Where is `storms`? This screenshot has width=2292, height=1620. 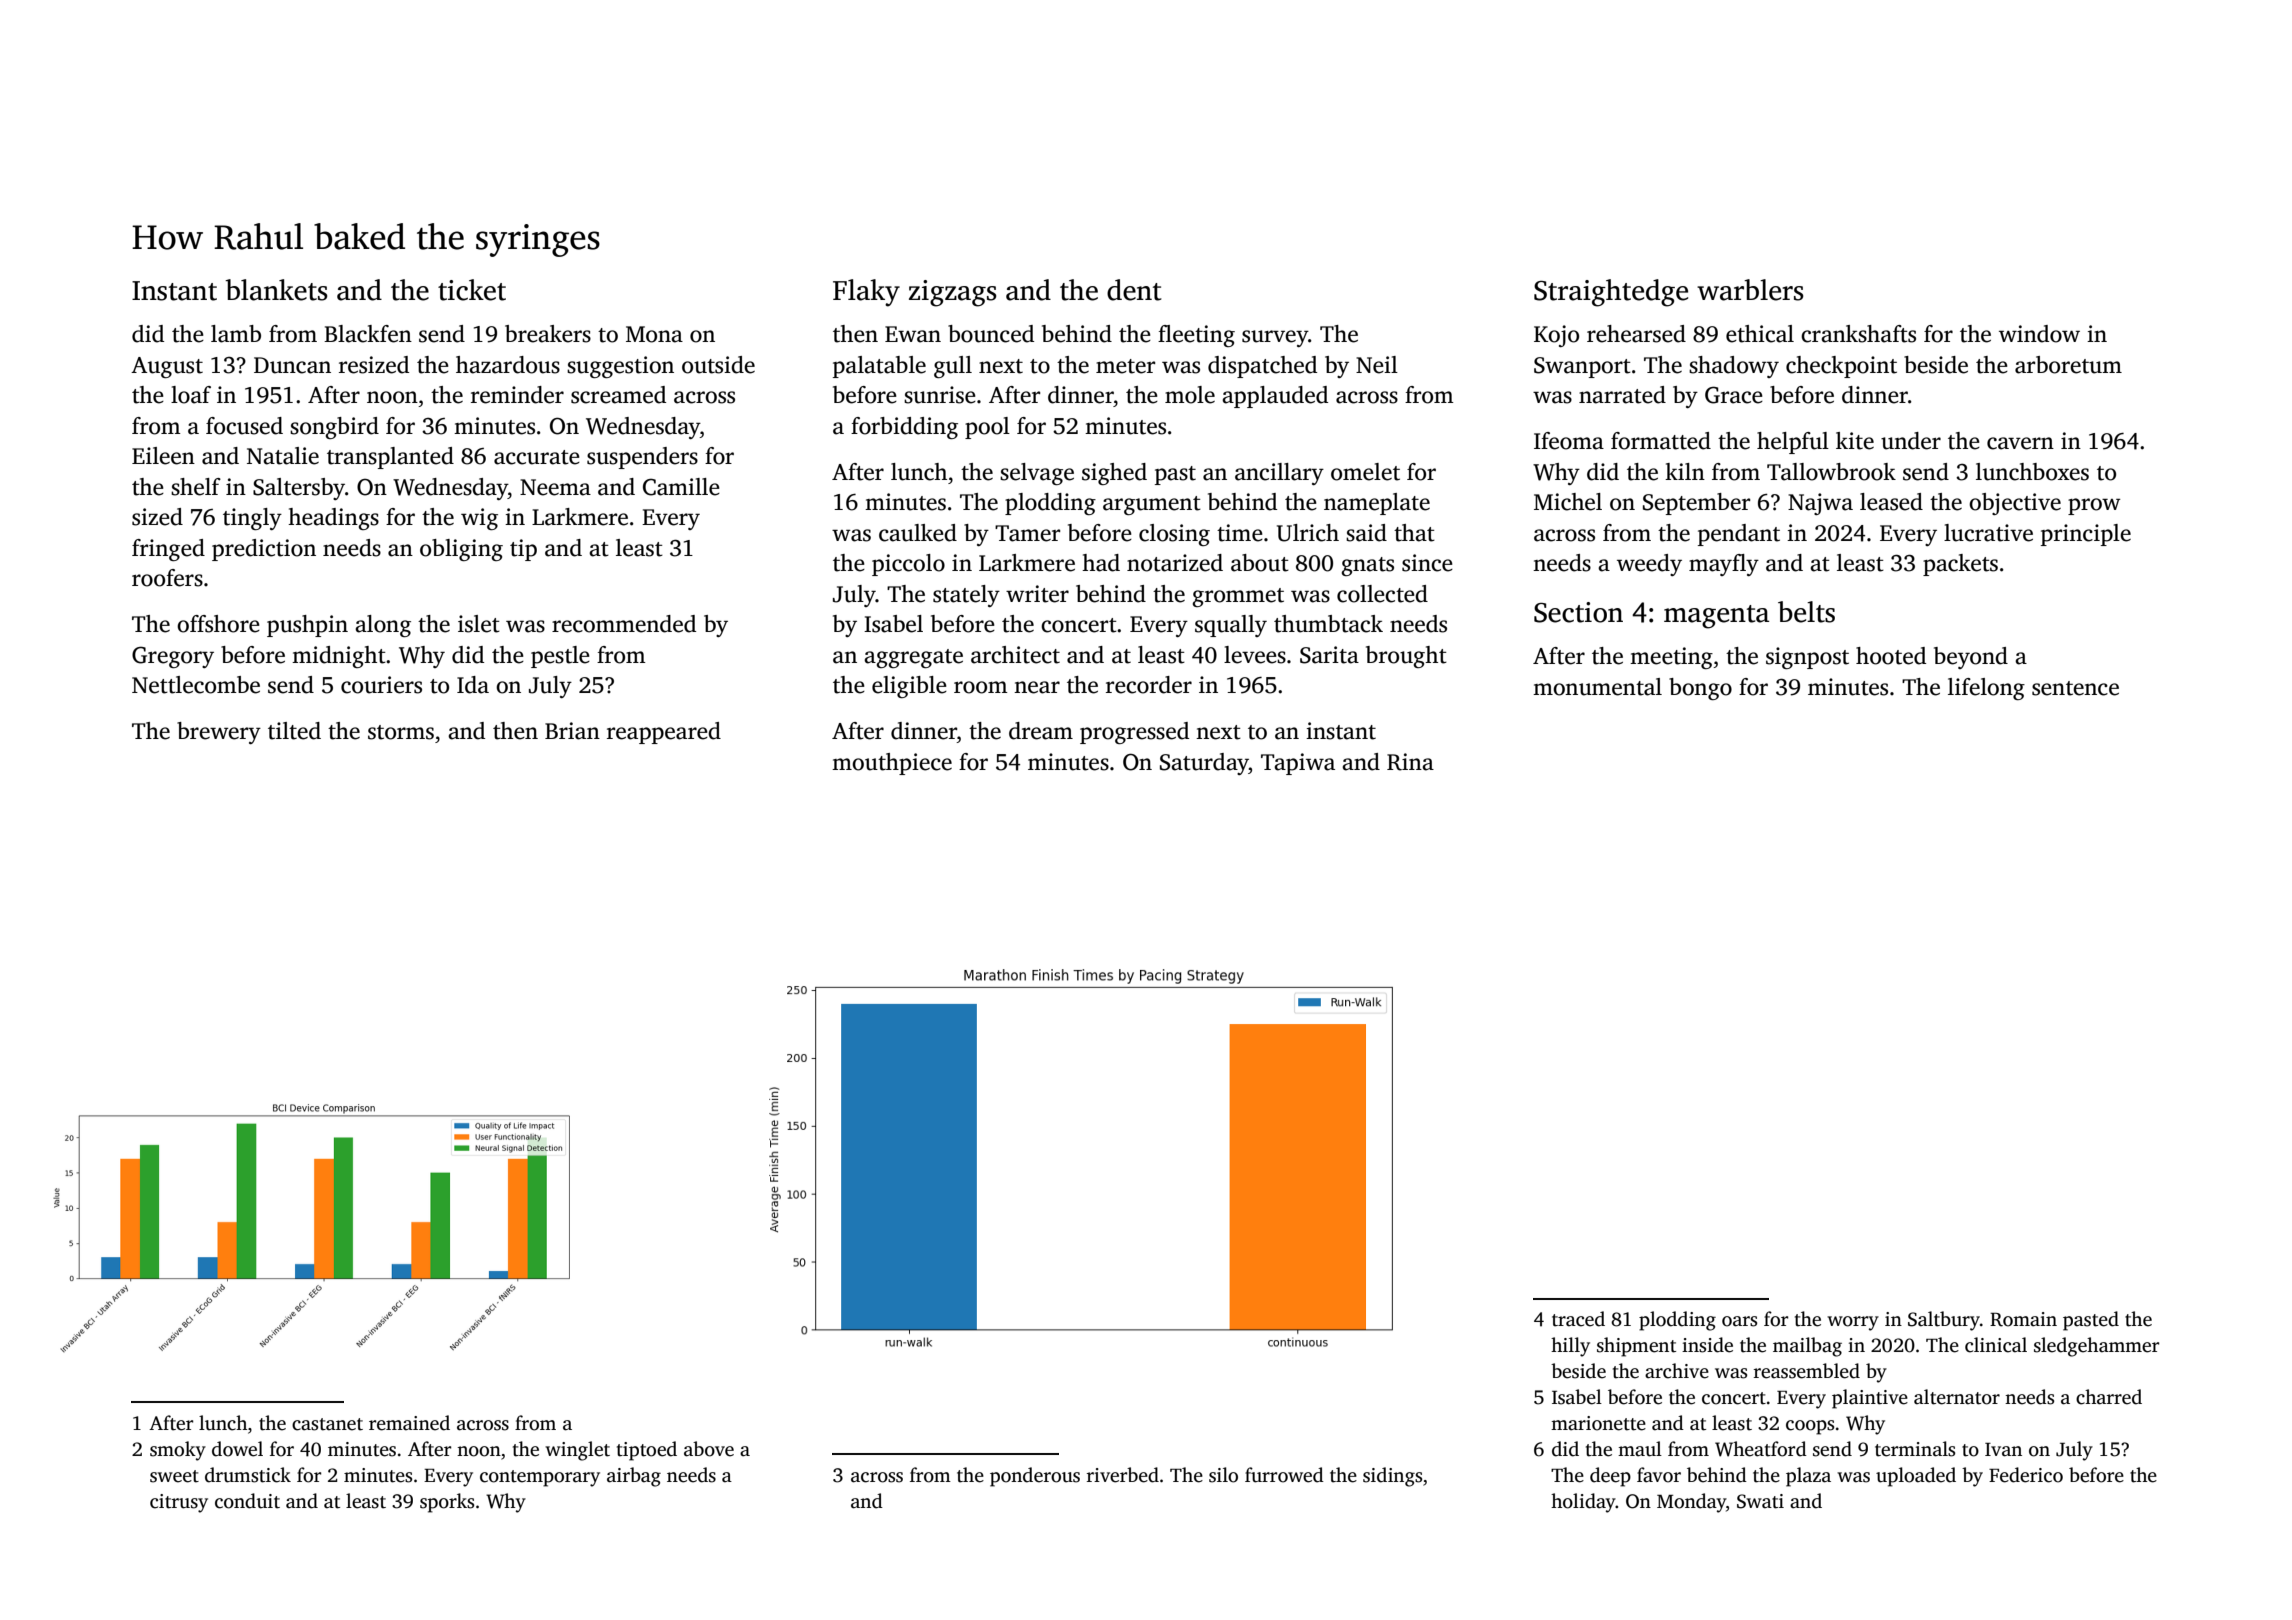
storms is located at coordinates (401, 732).
